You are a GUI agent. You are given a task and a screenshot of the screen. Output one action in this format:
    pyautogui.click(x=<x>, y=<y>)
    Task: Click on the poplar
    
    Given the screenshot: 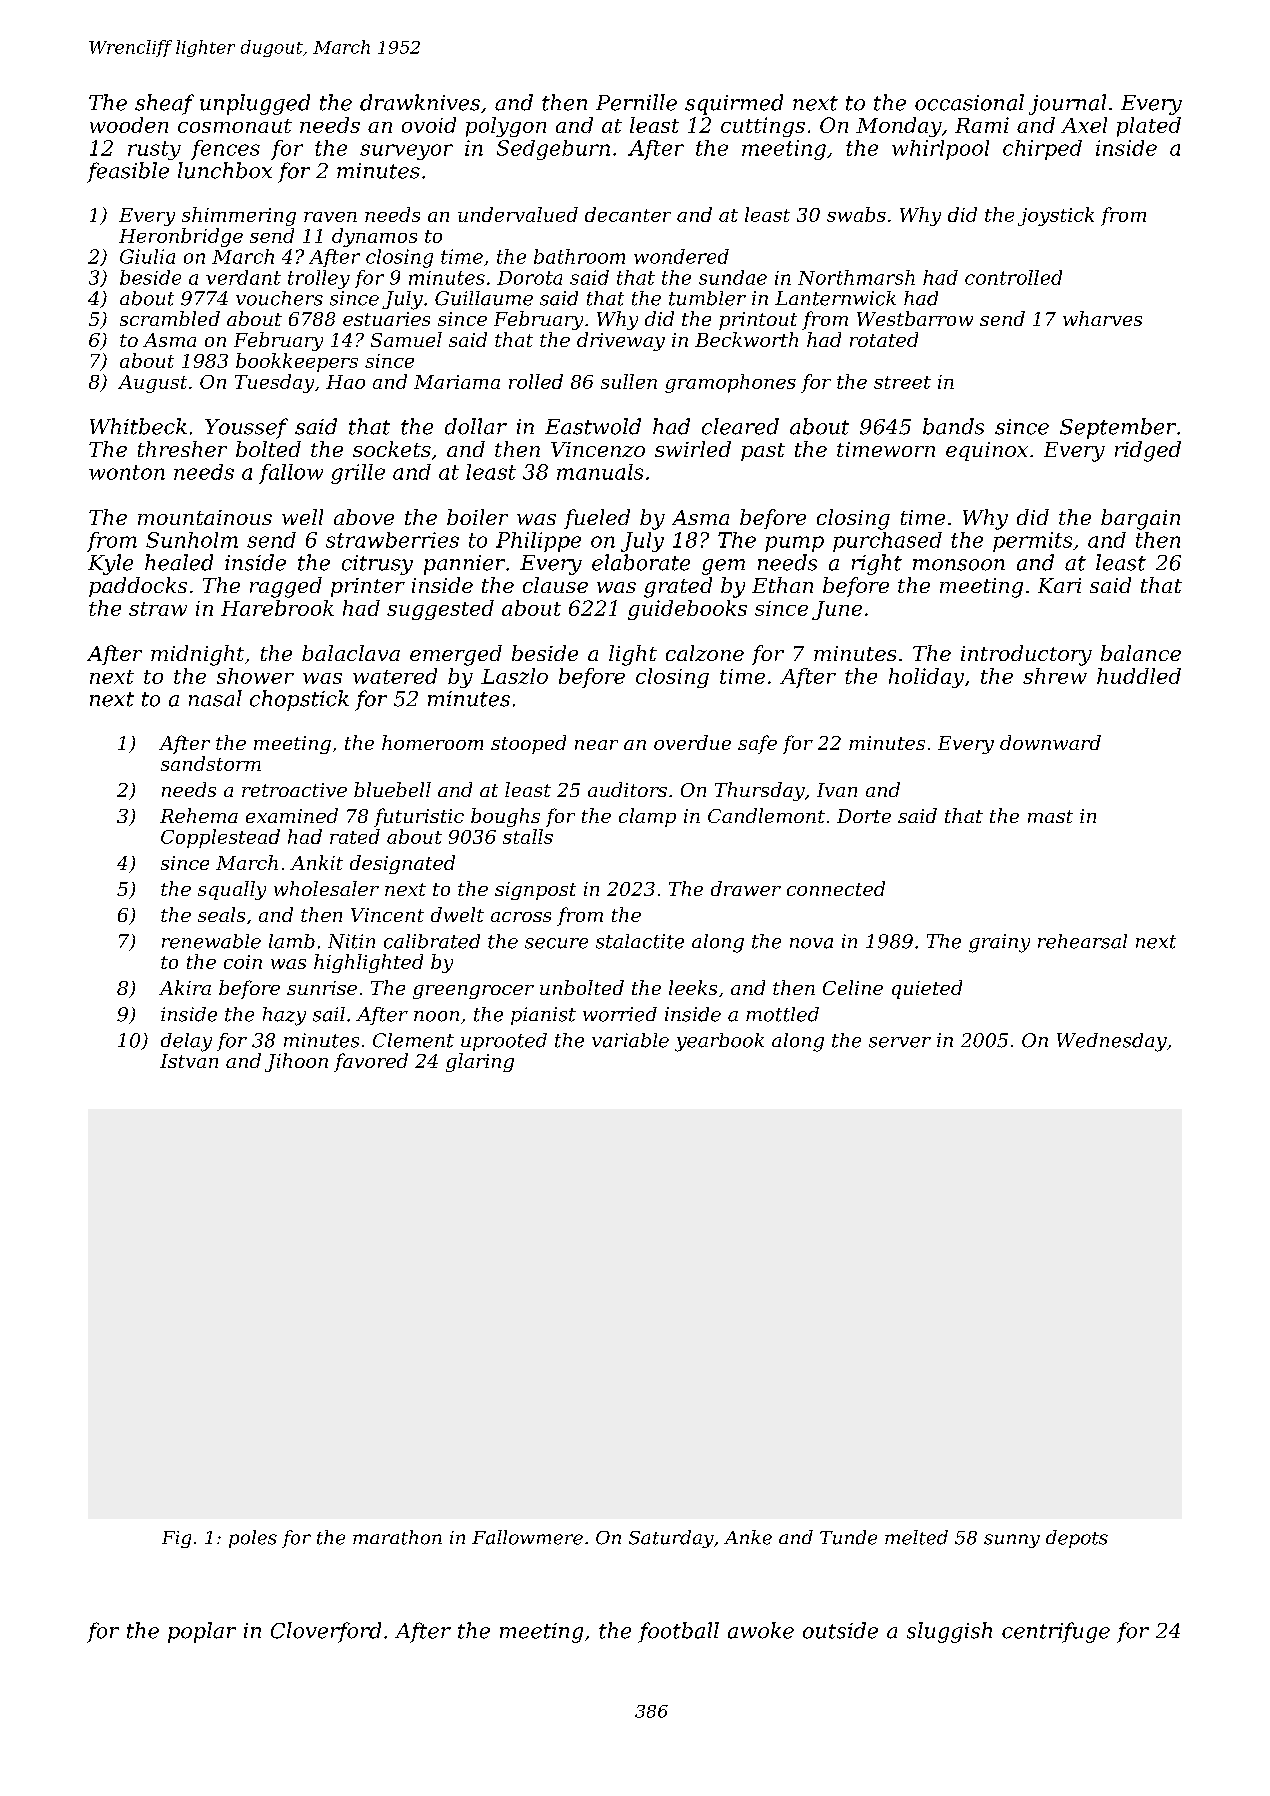 What is the action you would take?
    pyautogui.click(x=202, y=1632)
